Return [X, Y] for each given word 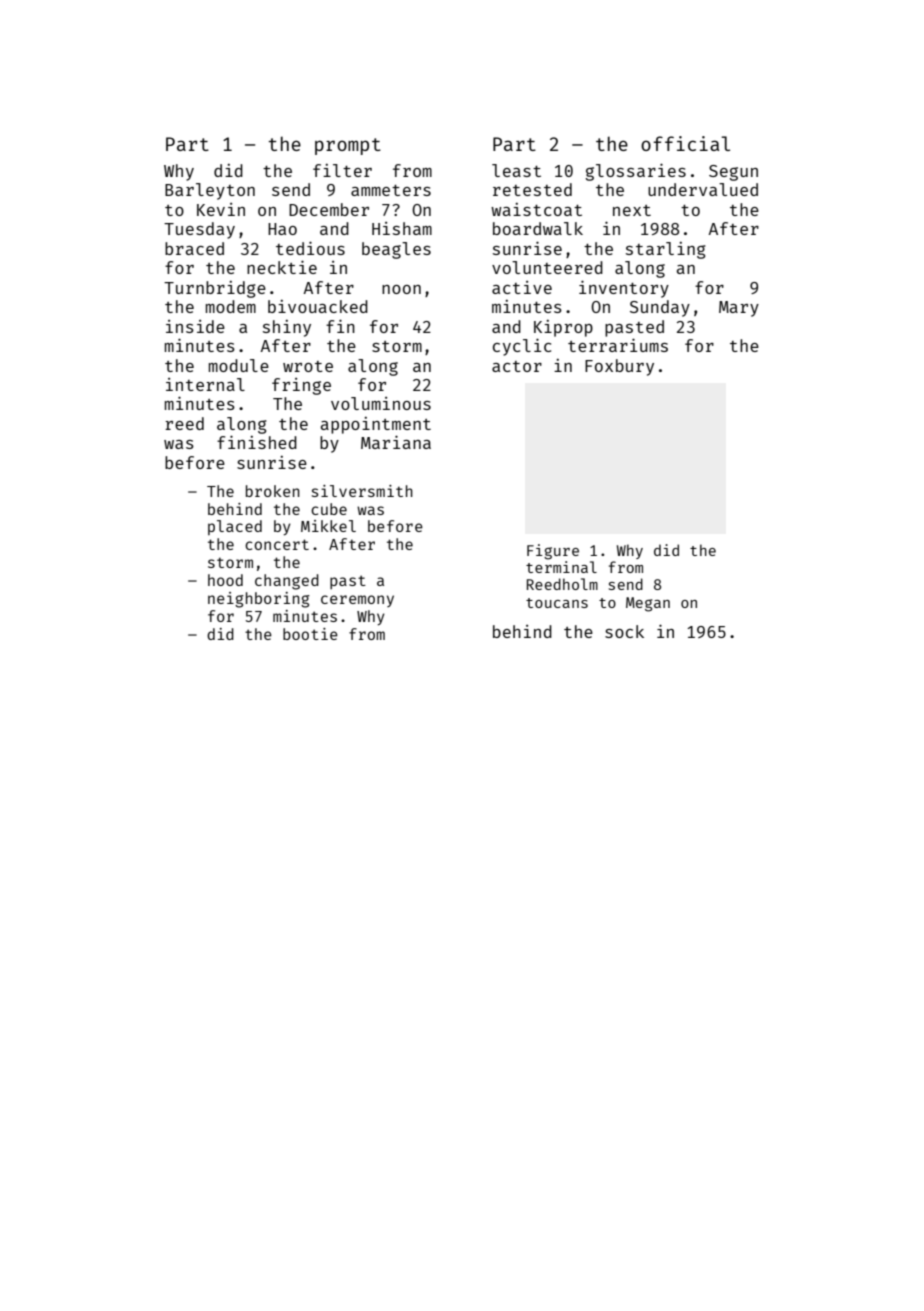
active [522, 287]
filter [342, 170]
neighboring [259, 600]
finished [257, 442]
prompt [348, 146]
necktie [282, 267]
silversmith [362, 491]
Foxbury [619, 367]
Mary [739, 309]
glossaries [635, 172]
